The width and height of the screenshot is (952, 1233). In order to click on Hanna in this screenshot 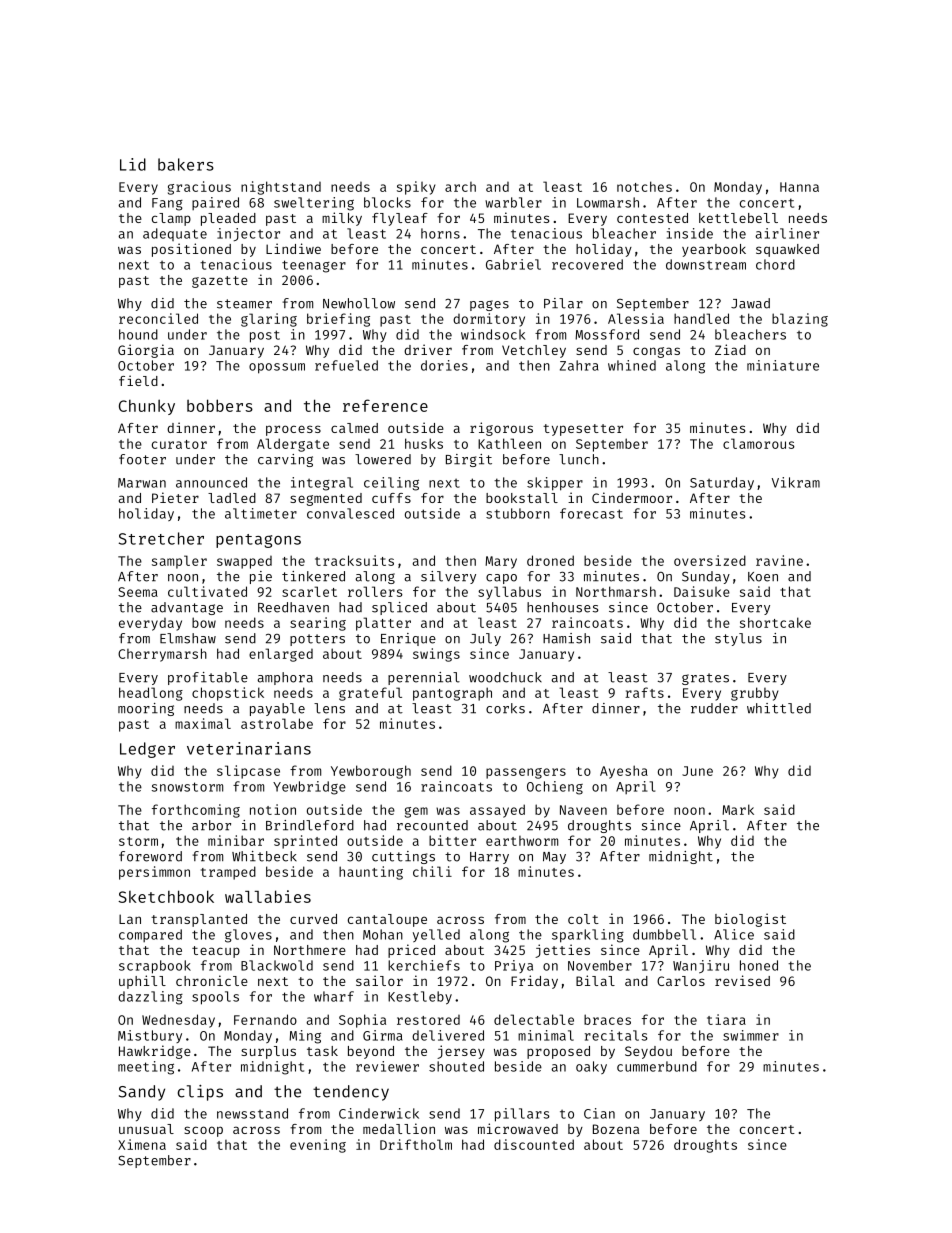, I will do `click(799, 187)`.
